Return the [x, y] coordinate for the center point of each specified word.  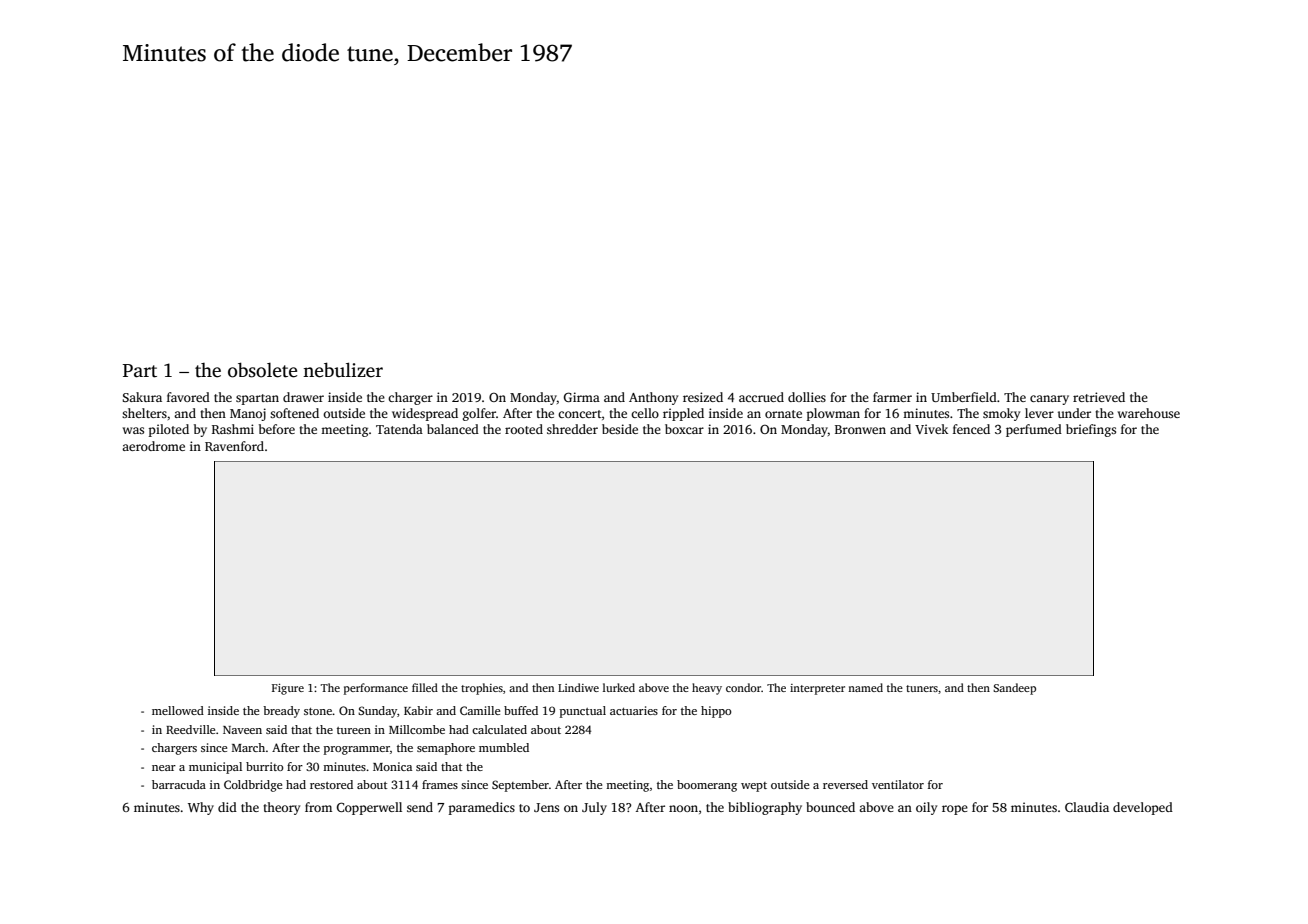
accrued [761, 397]
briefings [1091, 430]
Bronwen [860, 429]
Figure [288, 689]
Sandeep [1014, 689]
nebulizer [343, 370]
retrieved [1099, 397]
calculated [499, 729]
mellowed [178, 710]
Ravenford [234, 446]
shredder [572, 429]
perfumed [1034, 430]
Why [201, 808]
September [520, 786]
